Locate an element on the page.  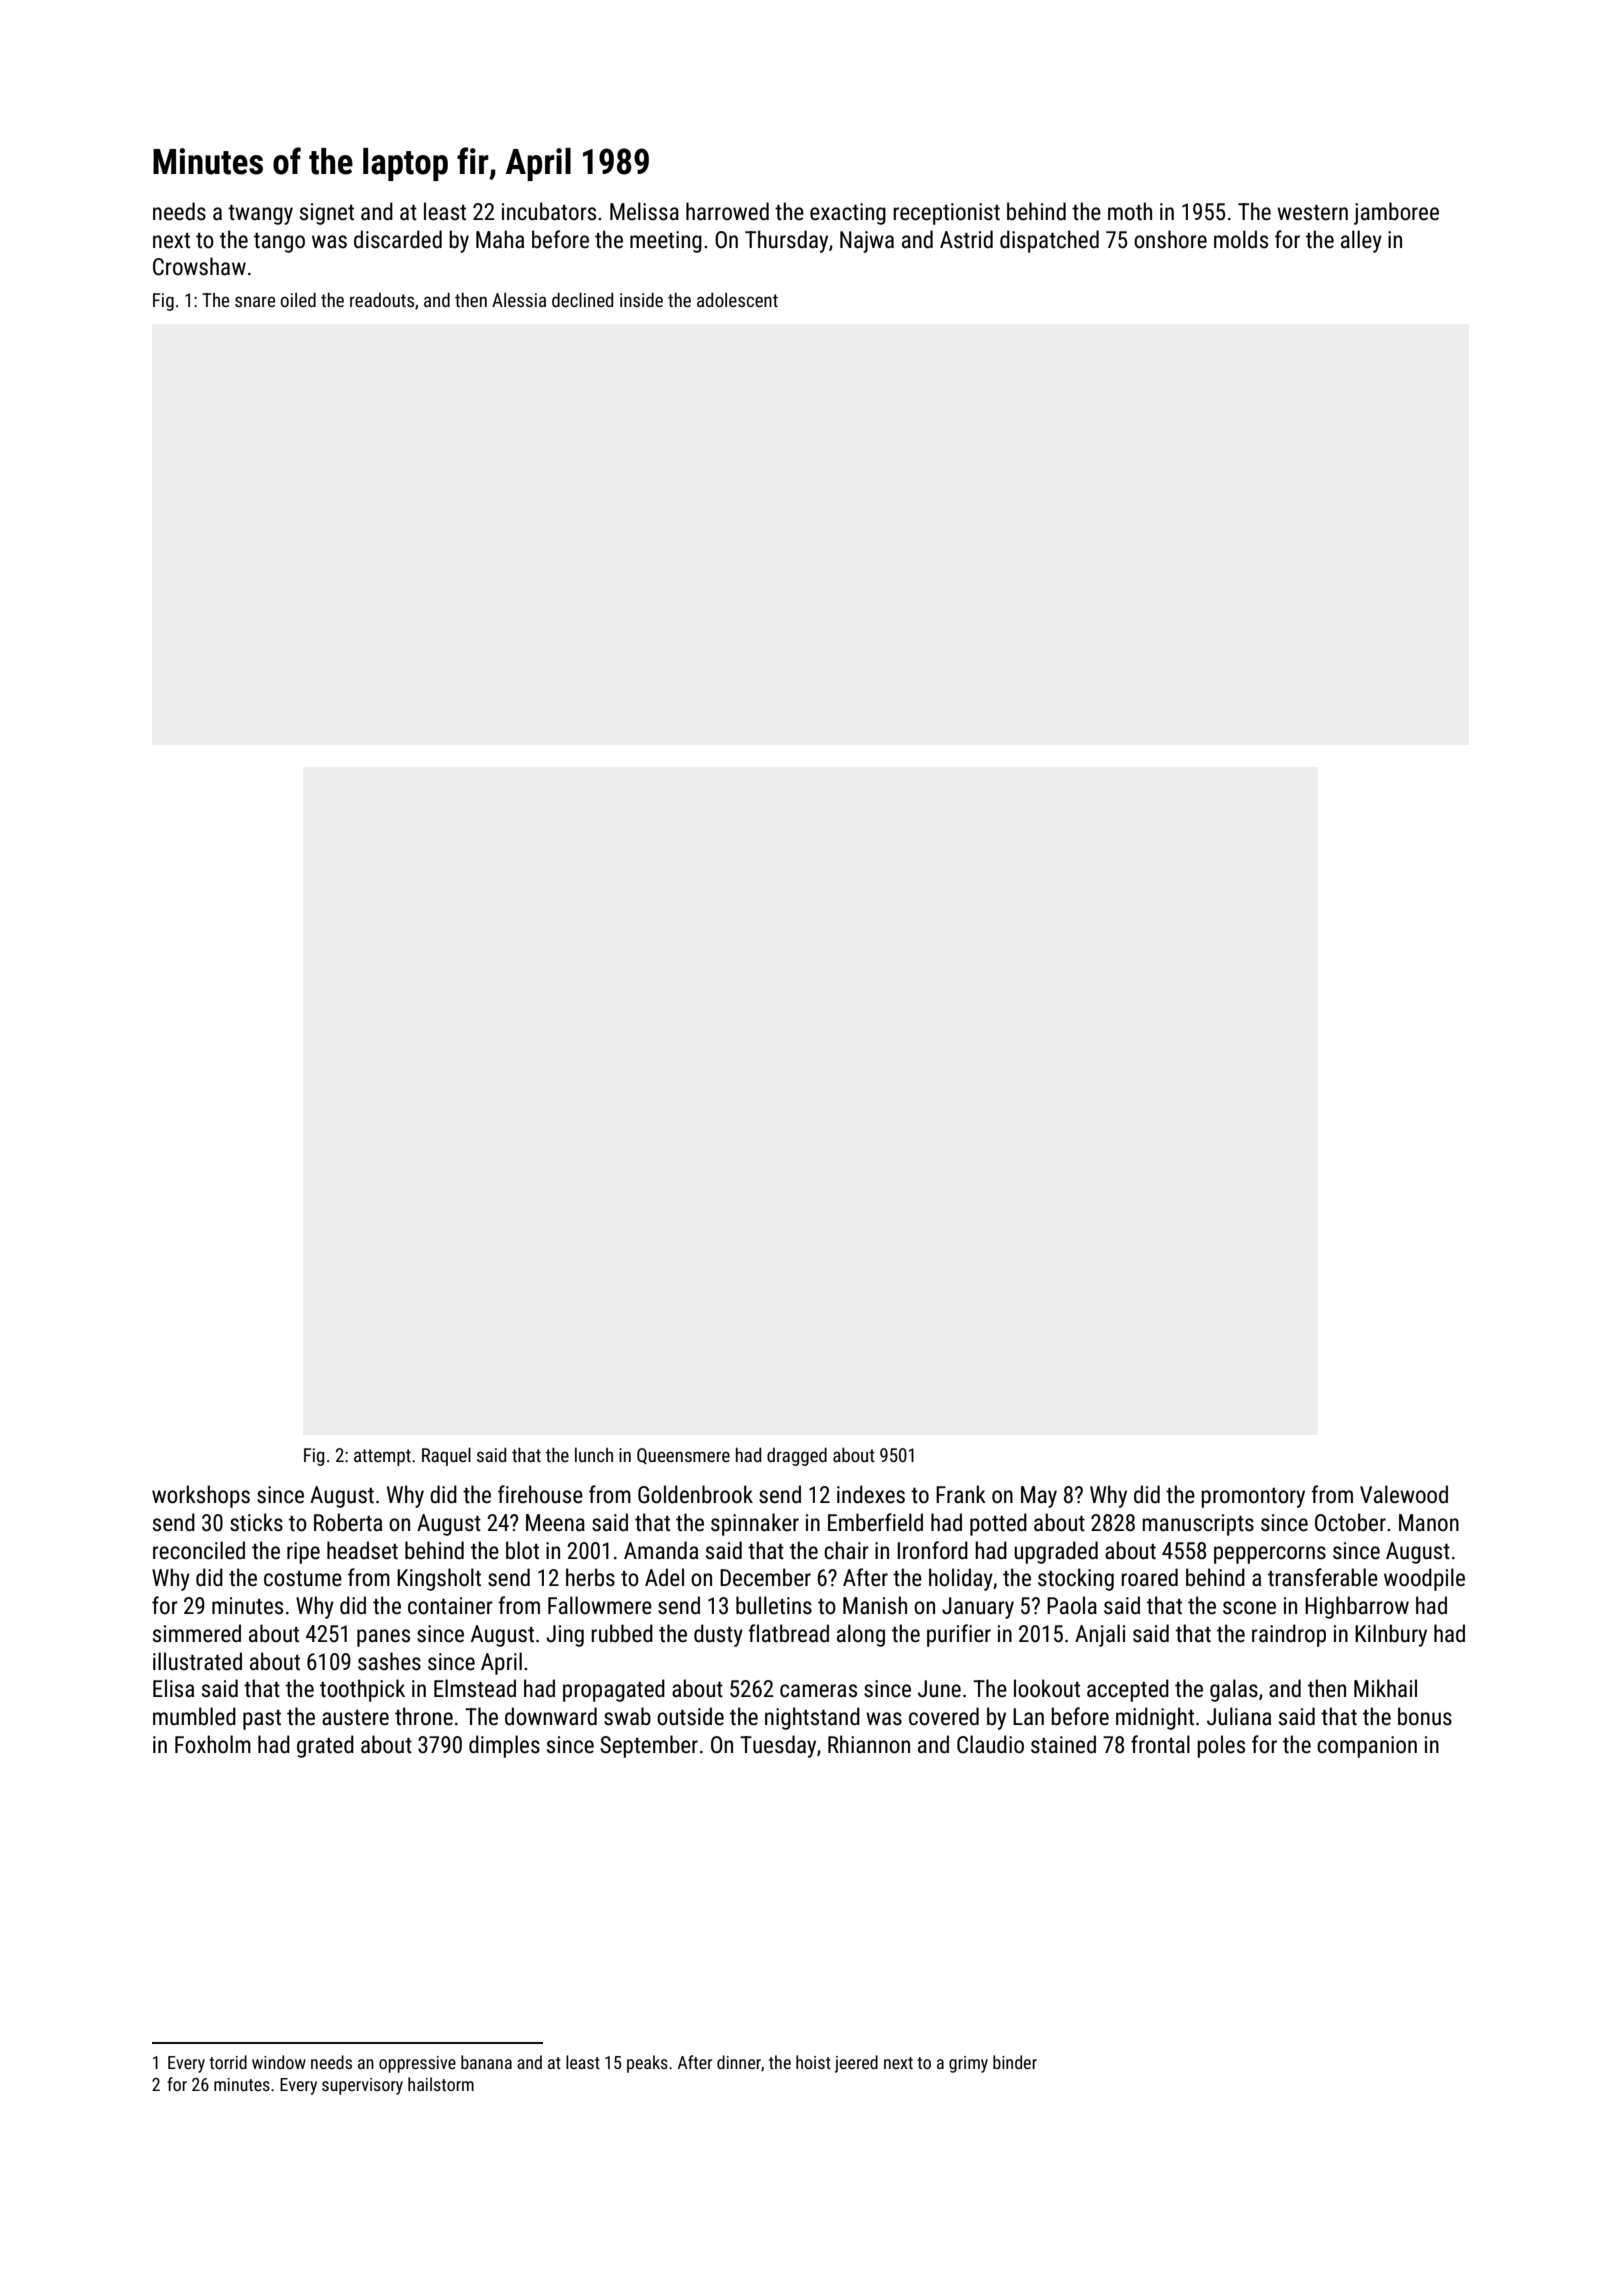
signet is located at coordinates (327, 214).
